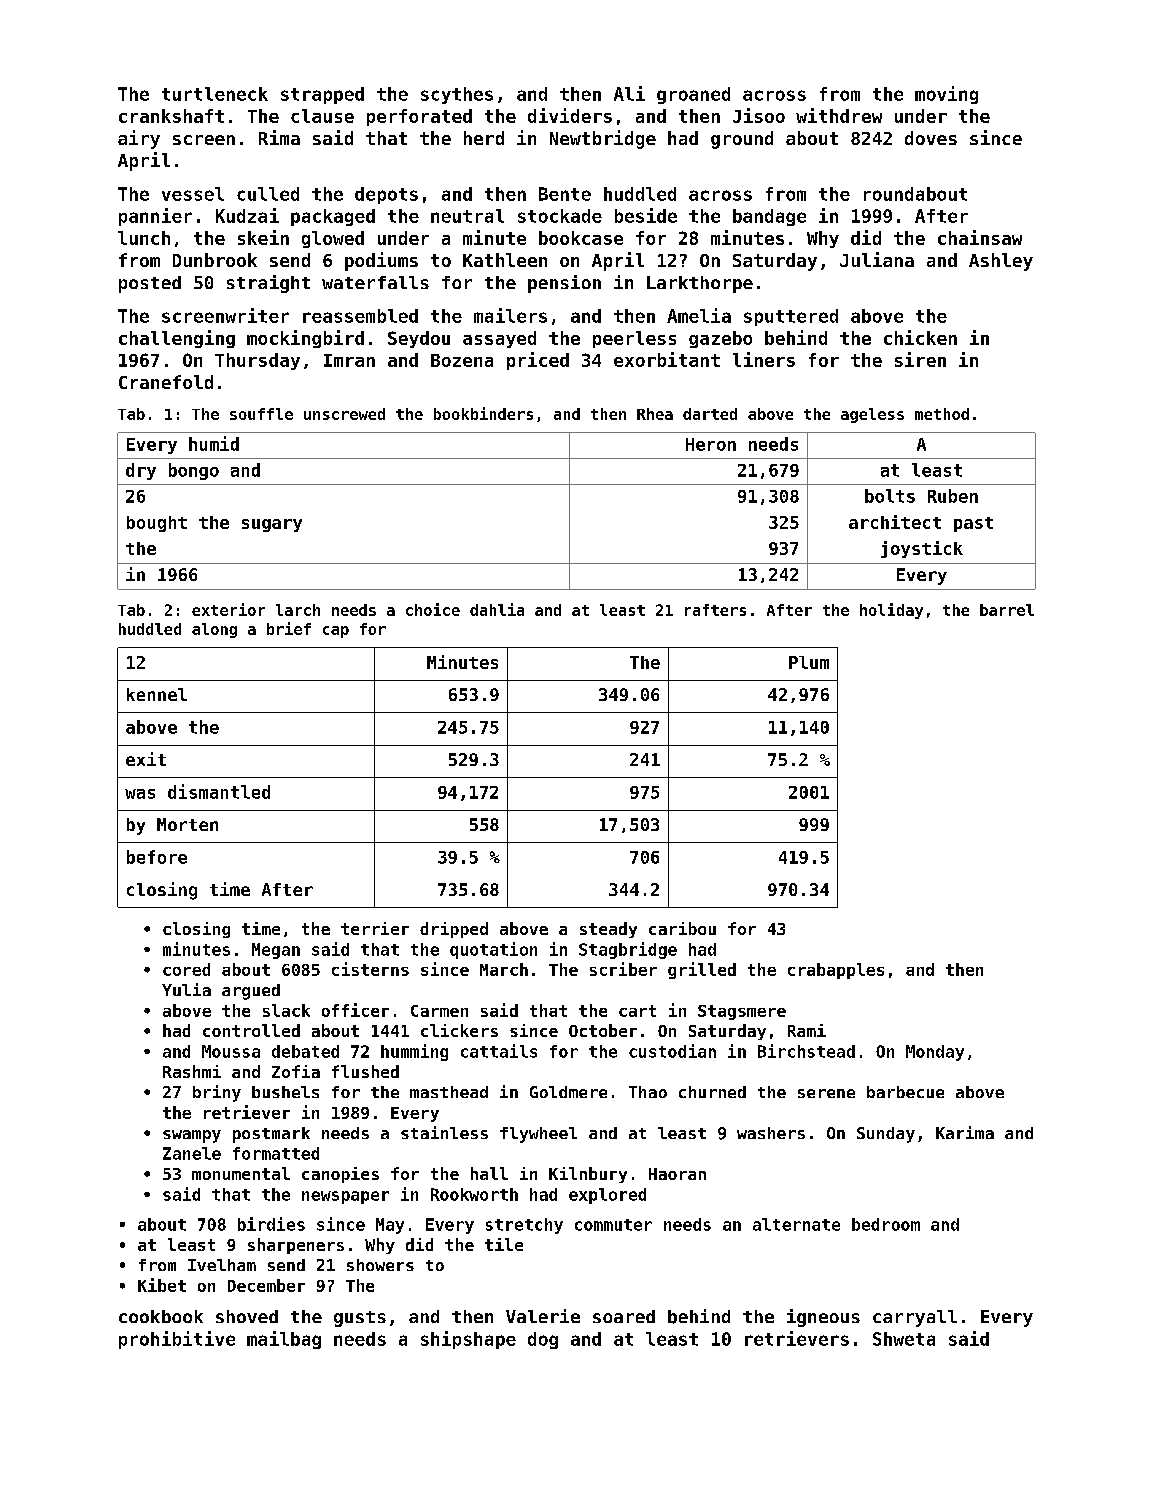  What do you see at coordinates (505, 260) in the screenshot?
I see `Kathleen` at bounding box center [505, 260].
